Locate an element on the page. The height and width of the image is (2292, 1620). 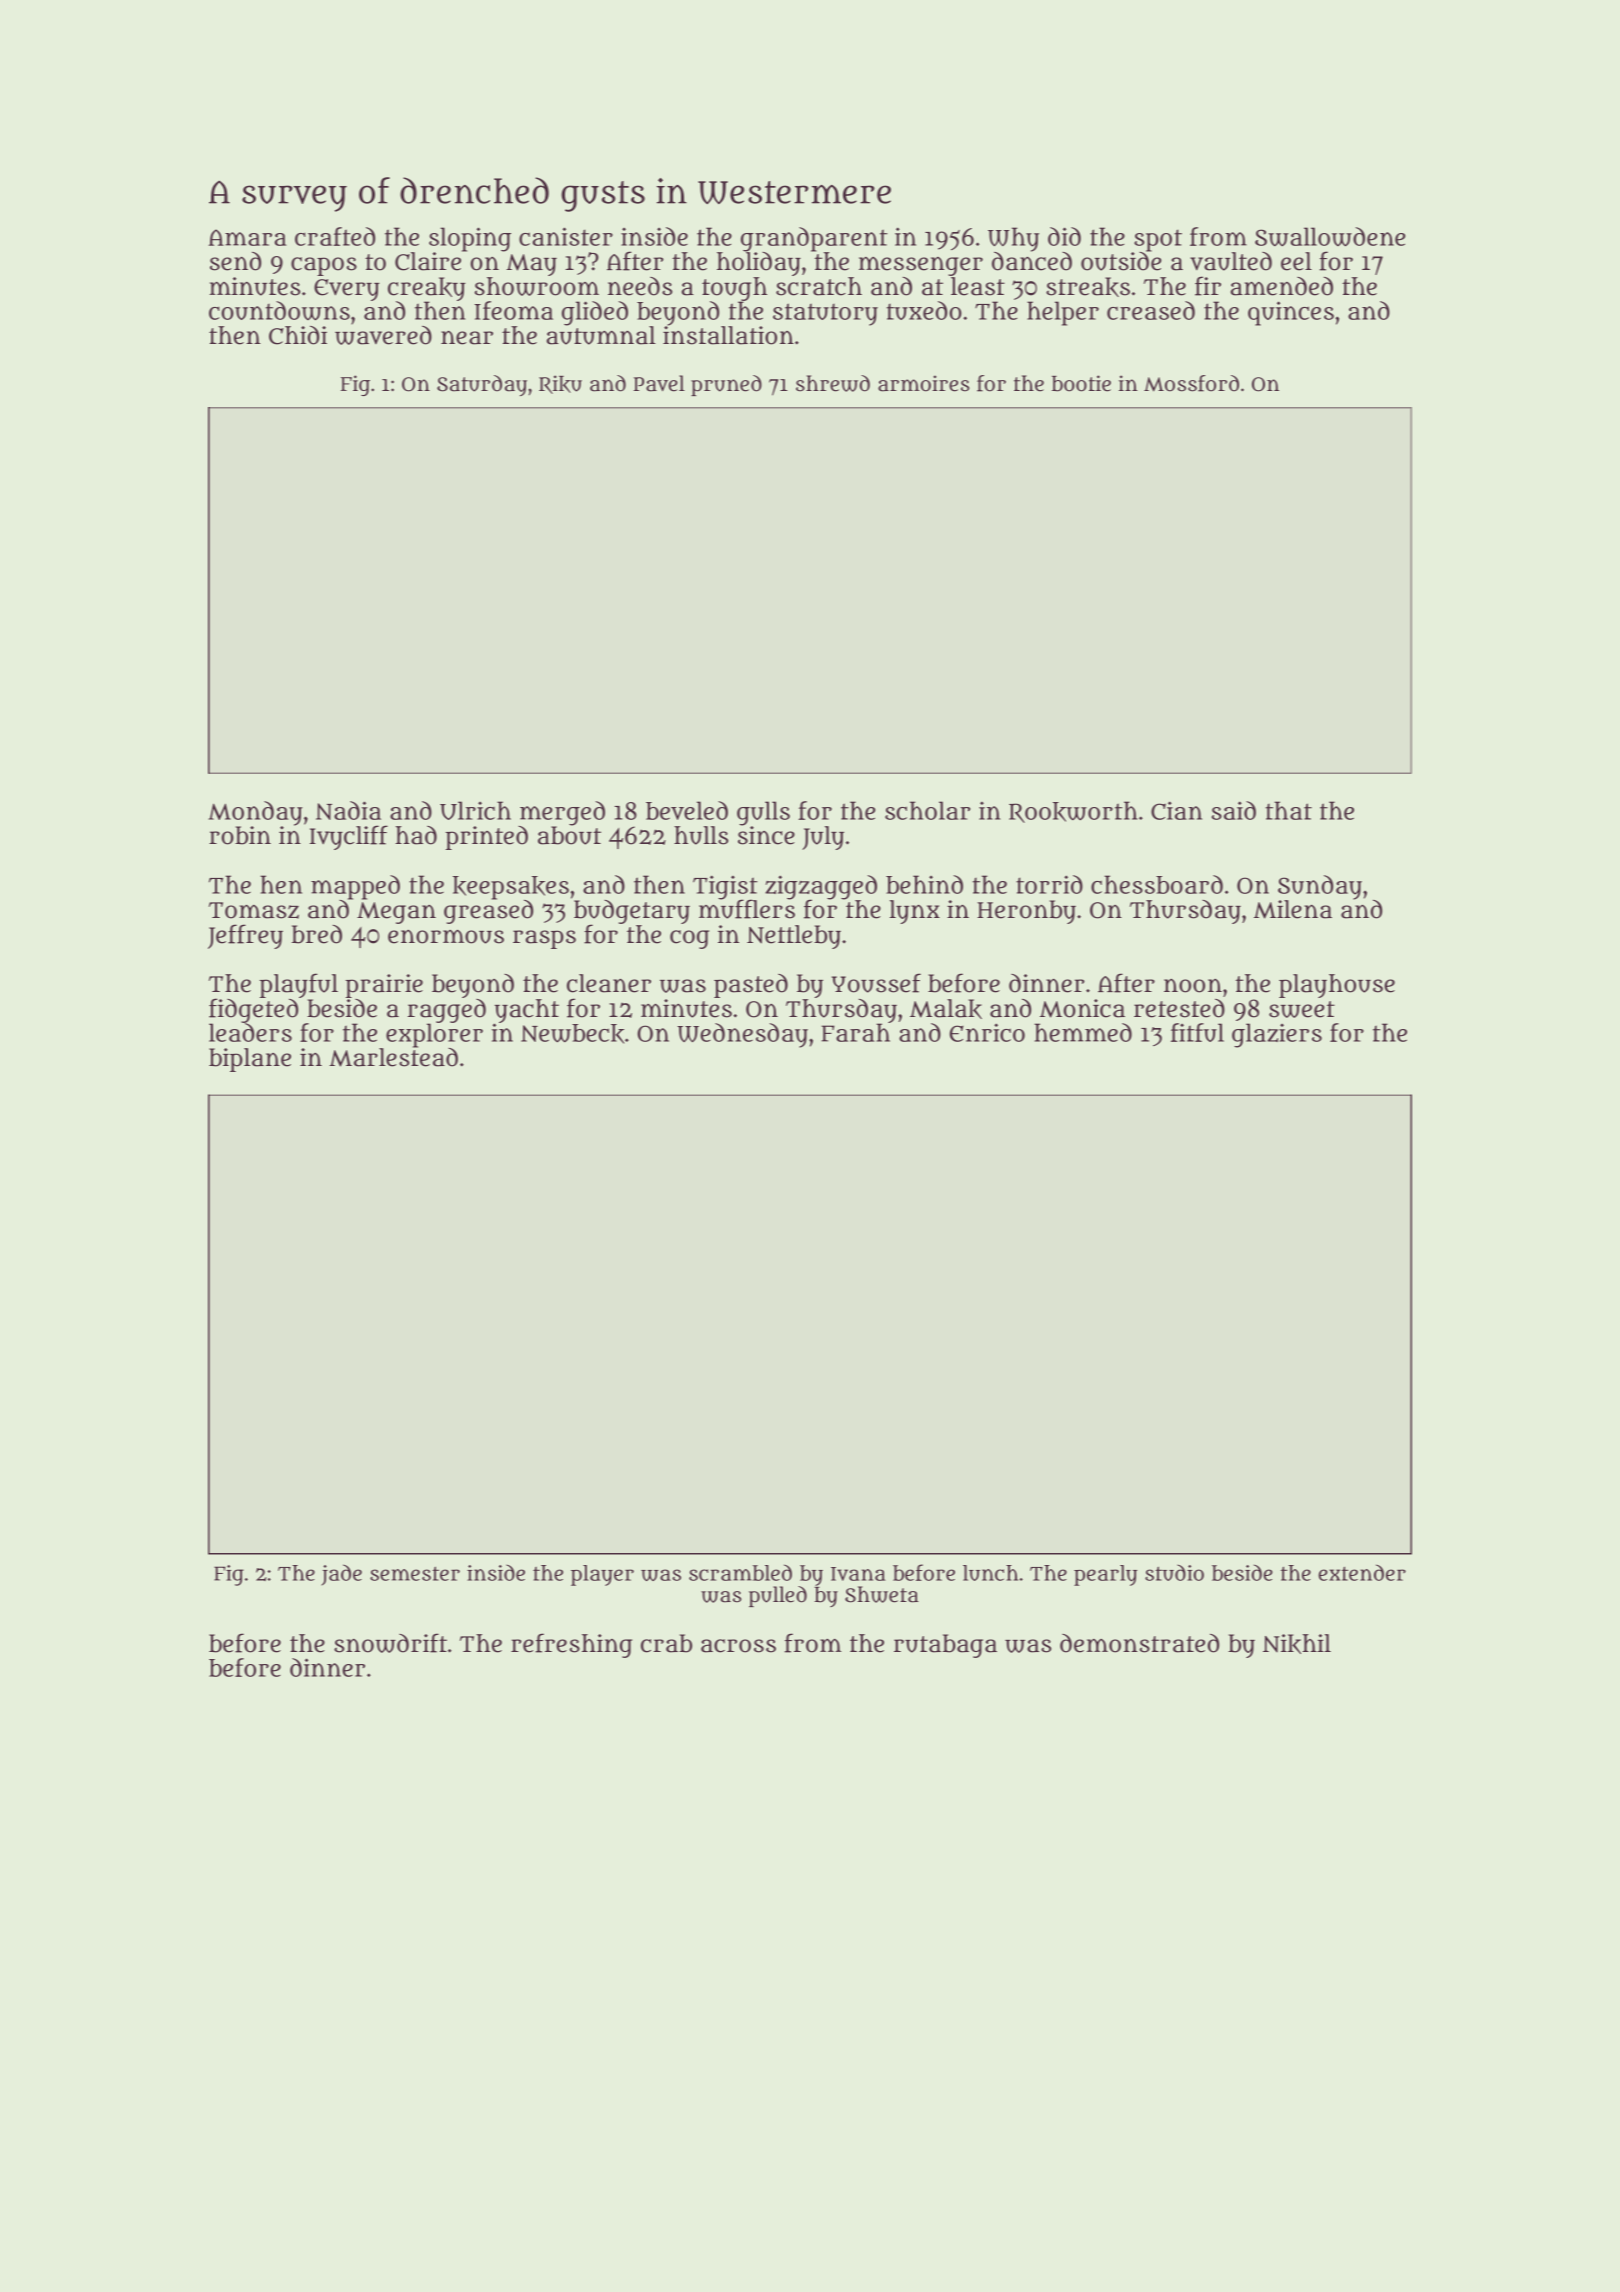
Tomasz is located at coordinates (254, 910).
